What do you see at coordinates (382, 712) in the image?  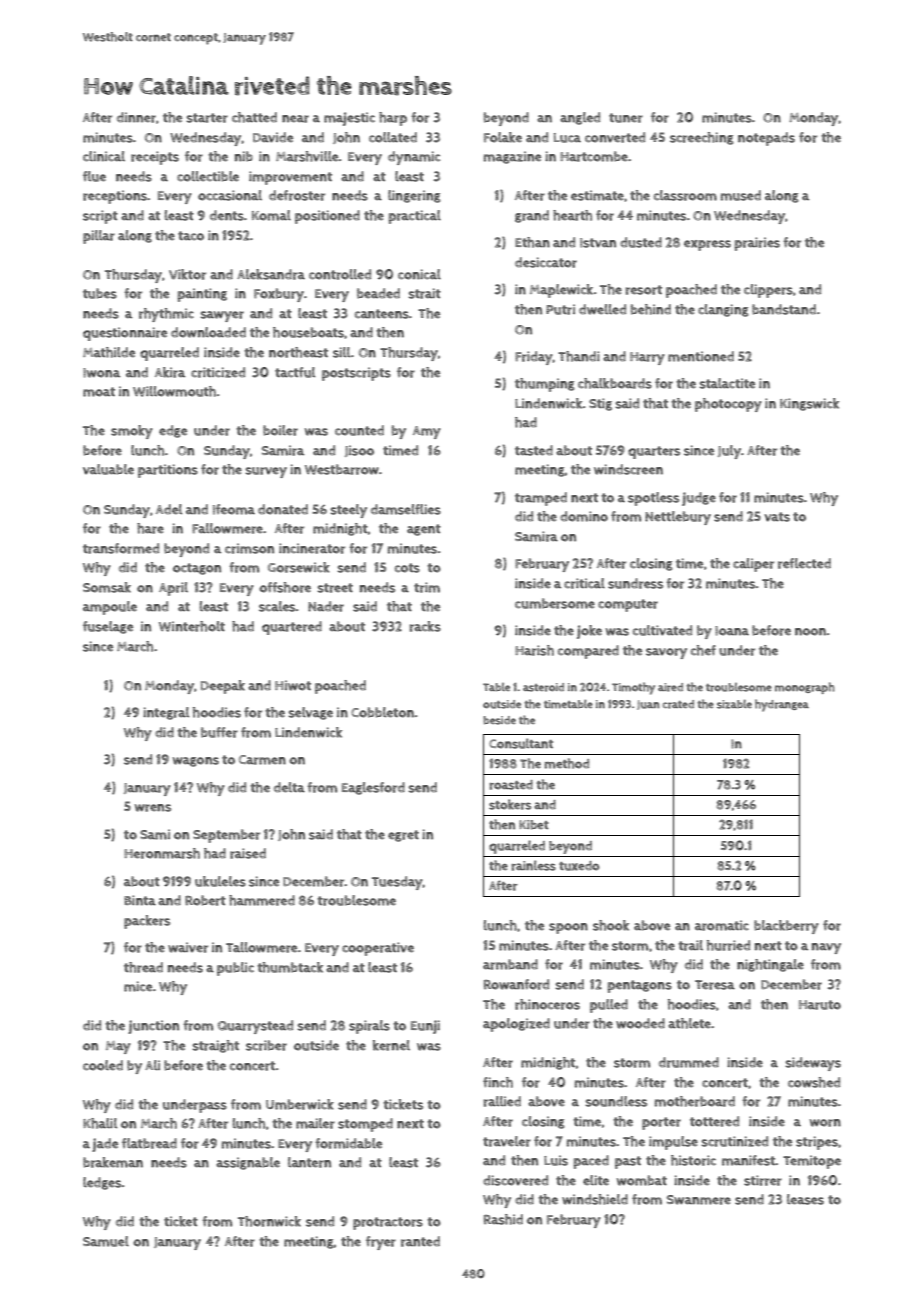 I see `Cobbleton` at bounding box center [382, 712].
